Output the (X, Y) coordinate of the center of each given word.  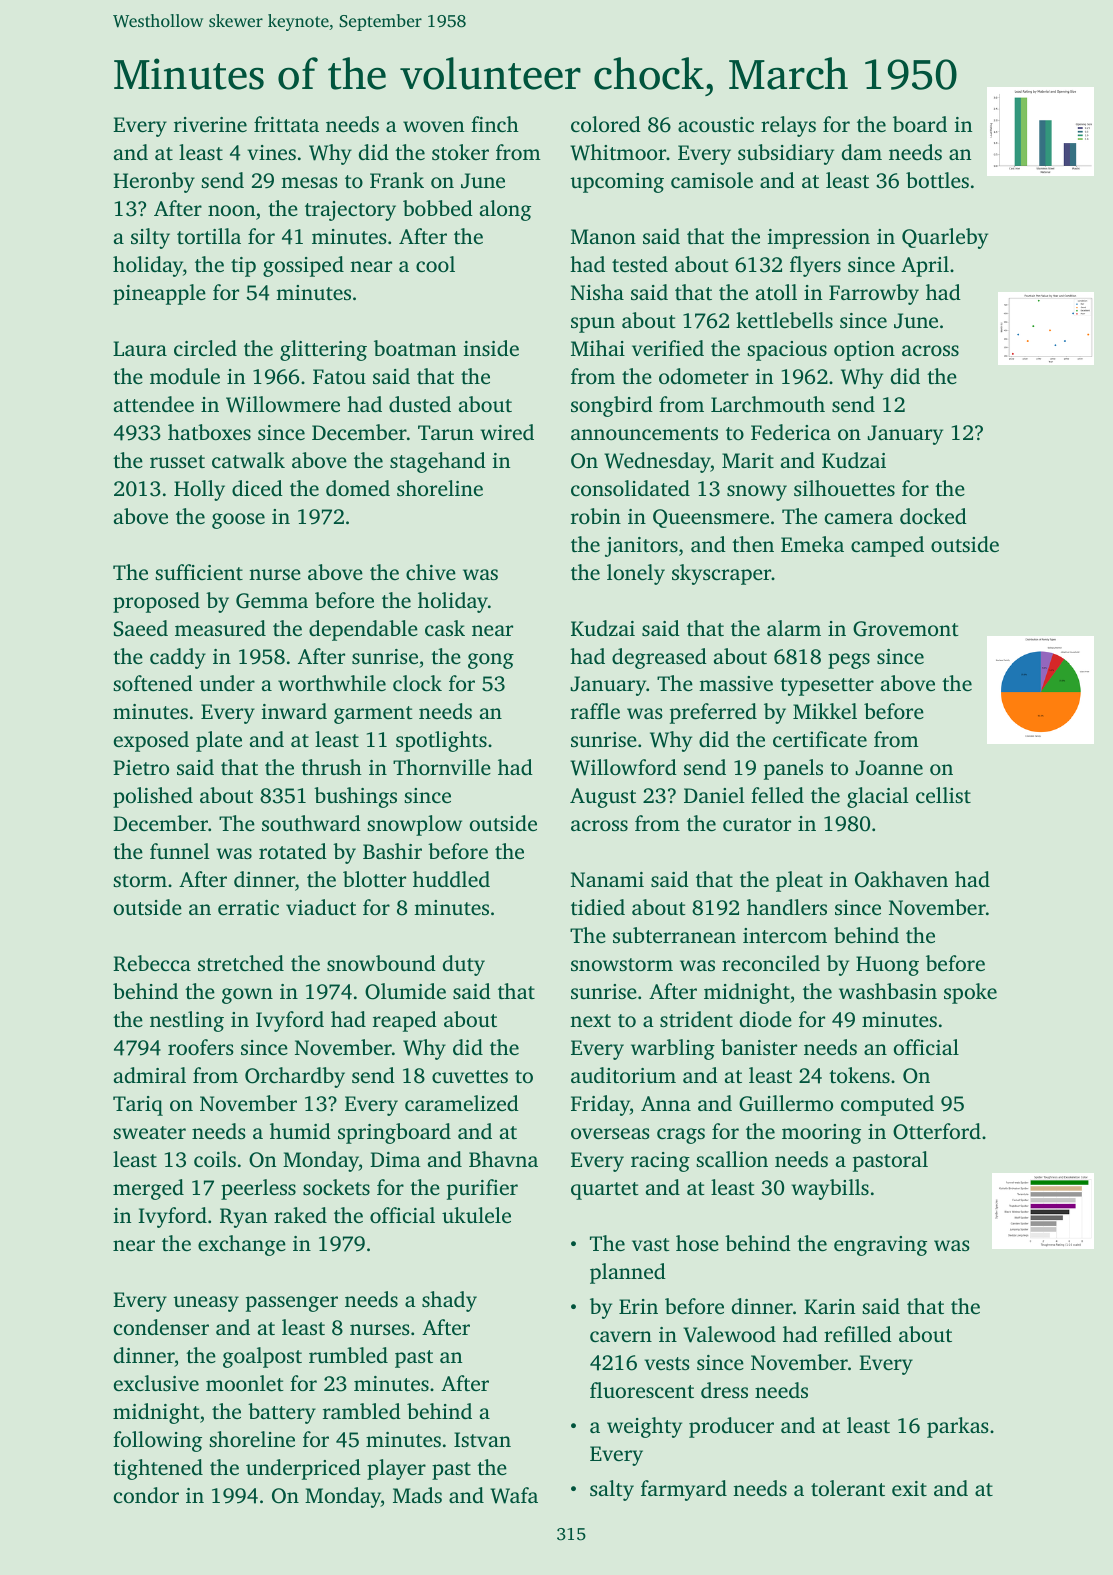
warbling (673, 1049)
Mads (417, 1495)
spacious (787, 351)
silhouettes (844, 488)
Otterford (937, 1131)
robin (596, 516)
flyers (815, 266)
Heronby (154, 182)
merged (148, 1189)
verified (668, 348)
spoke (970, 993)
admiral (150, 1075)
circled (205, 348)
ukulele (476, 1215)
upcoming (617, 183)
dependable (363, 630)
